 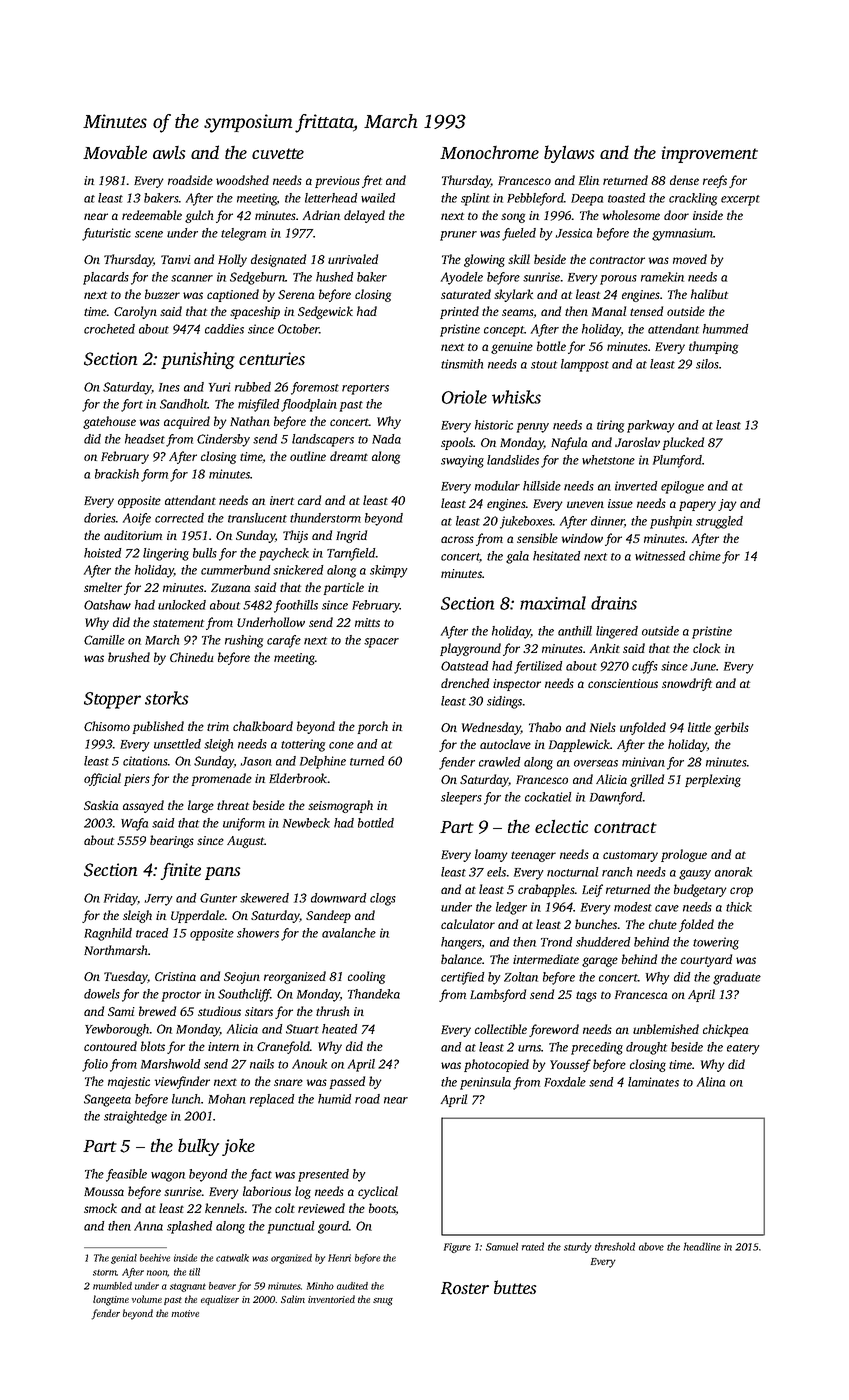 I want to click on folio, so click(x=95, y=1065).
